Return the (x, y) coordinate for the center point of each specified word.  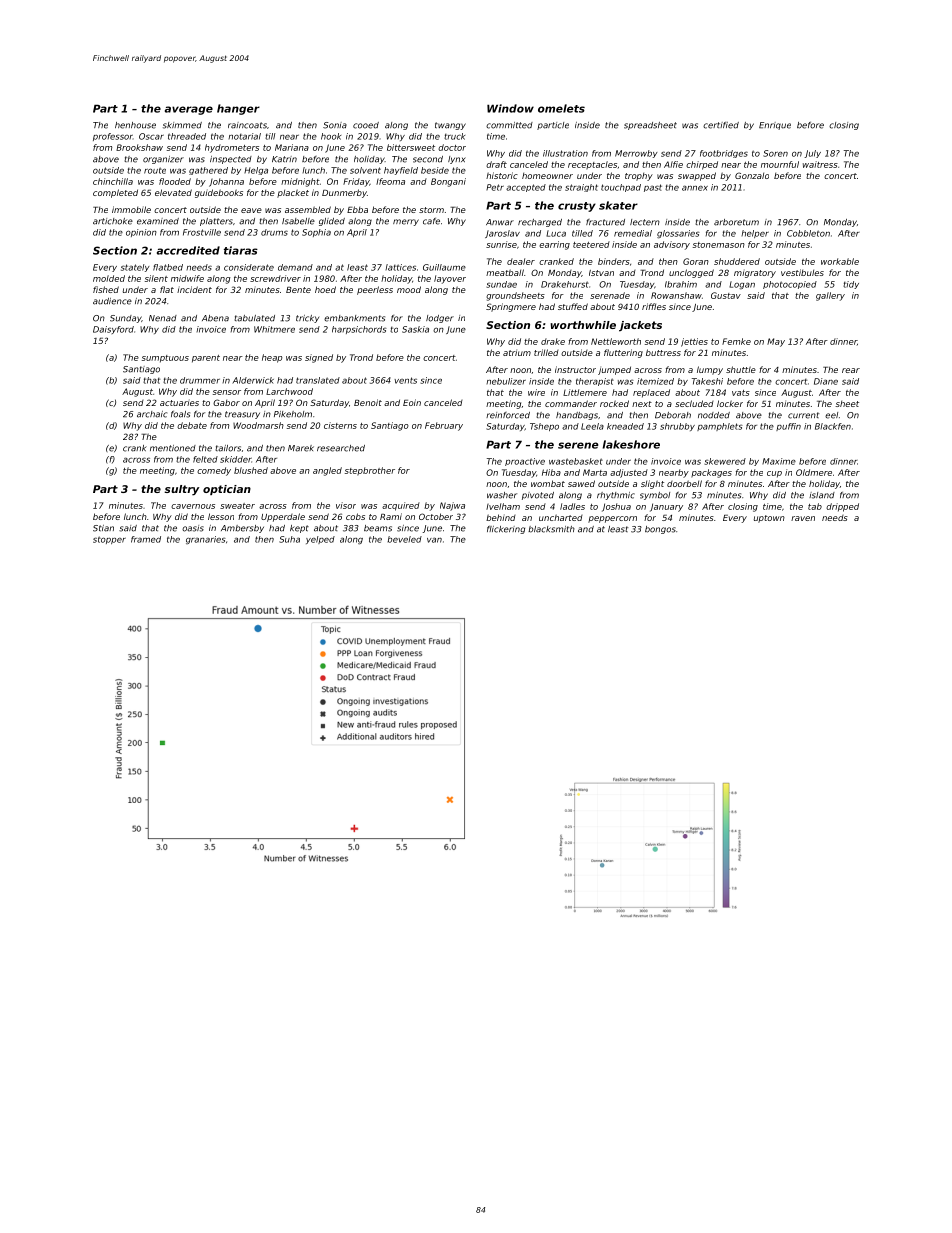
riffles (654, 306)
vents (405, 380)
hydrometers (232, 148)
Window (510, 108)
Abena (215, 318)
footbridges (724, 154)
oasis (193, 528)
